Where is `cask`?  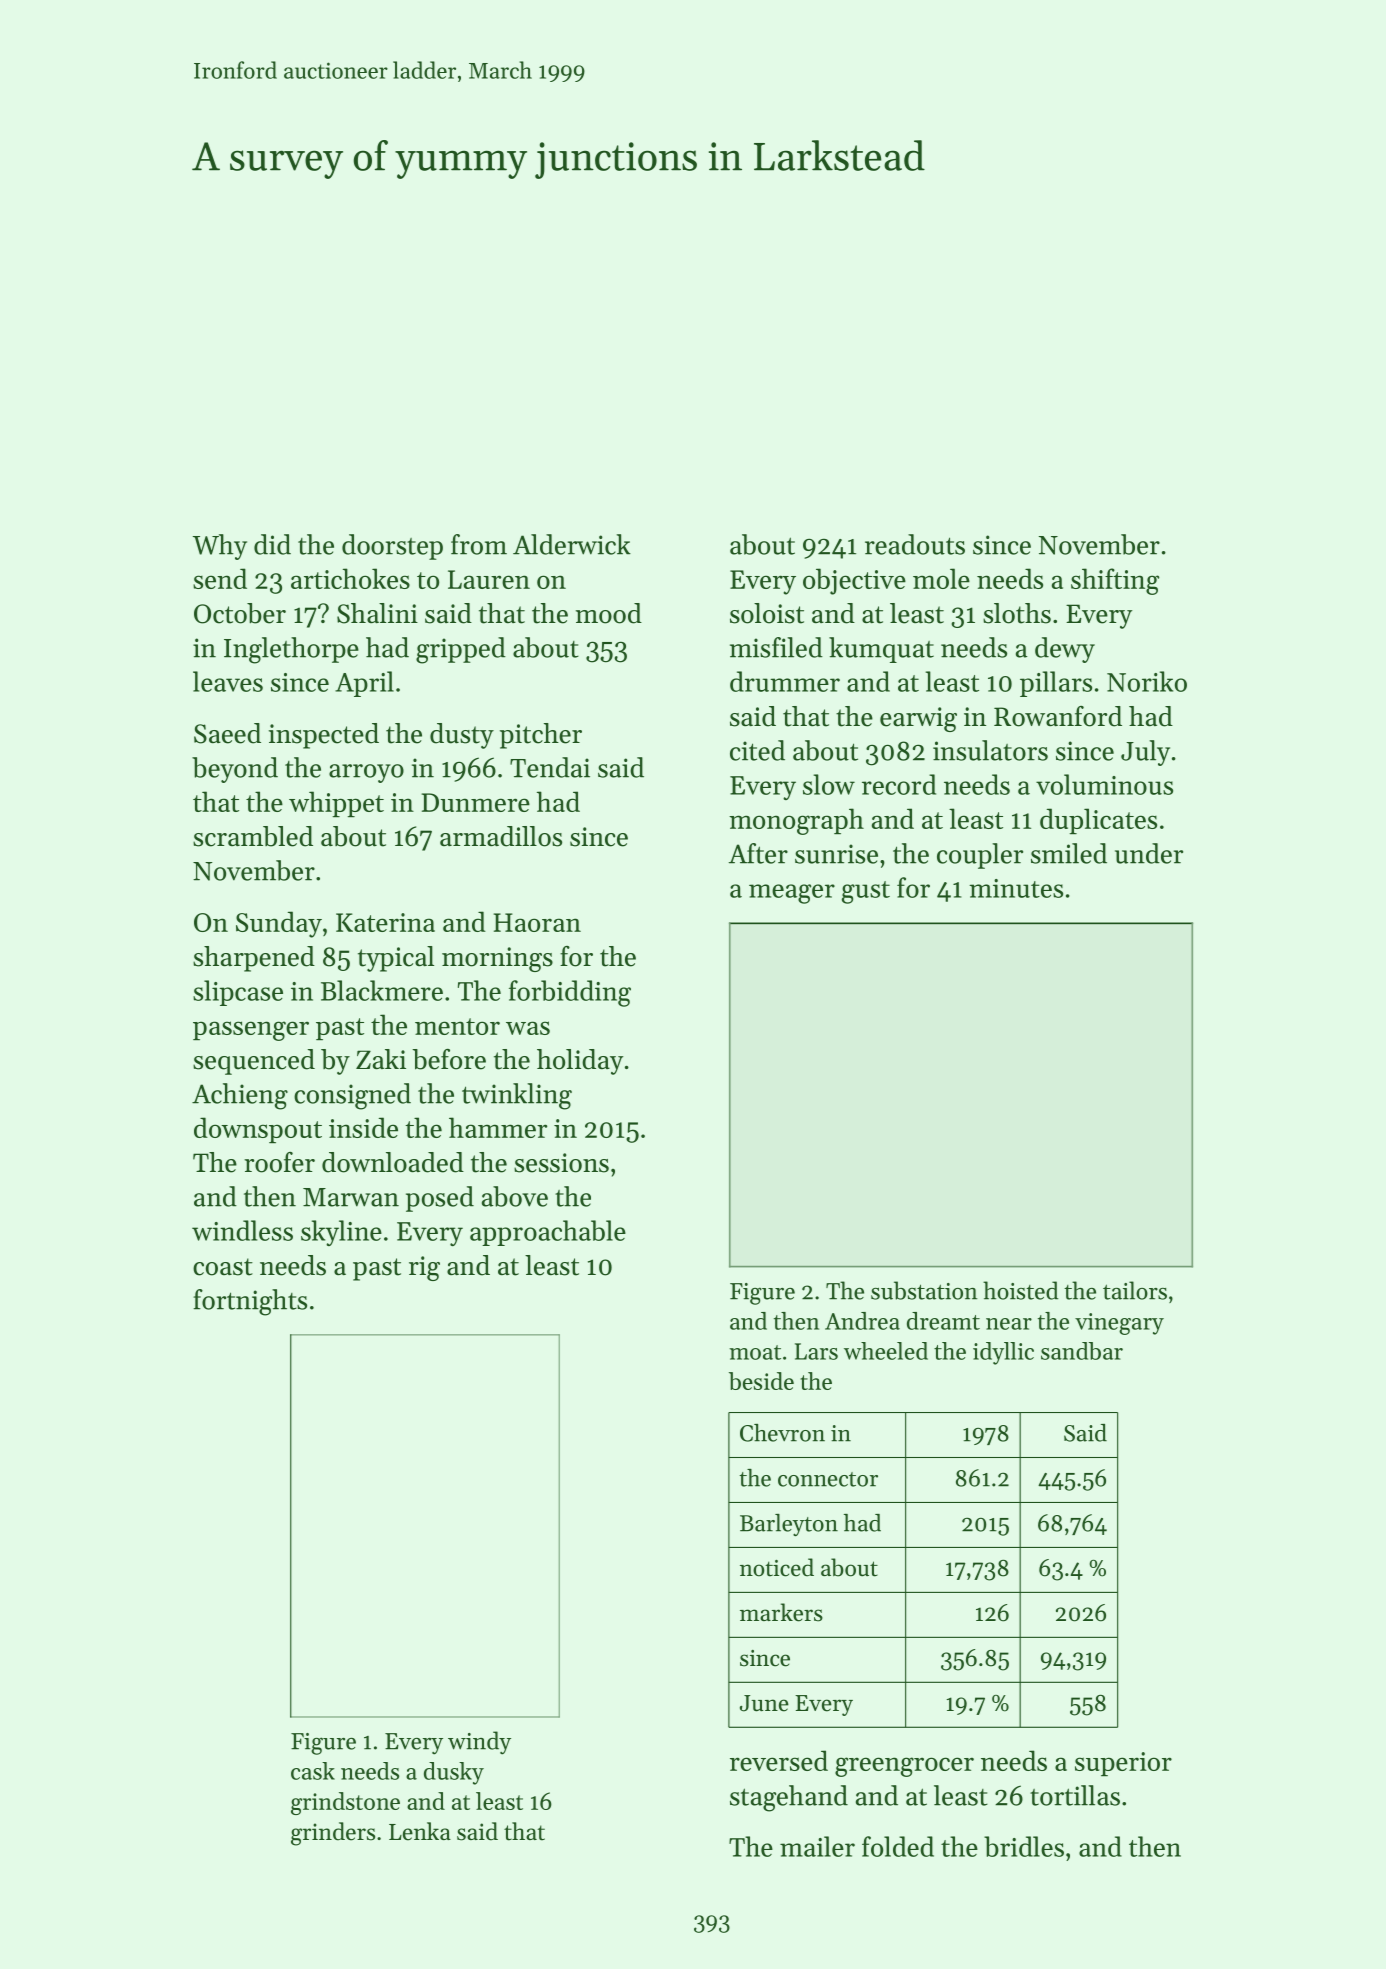 cask is located at coordinates (313, 1771).
